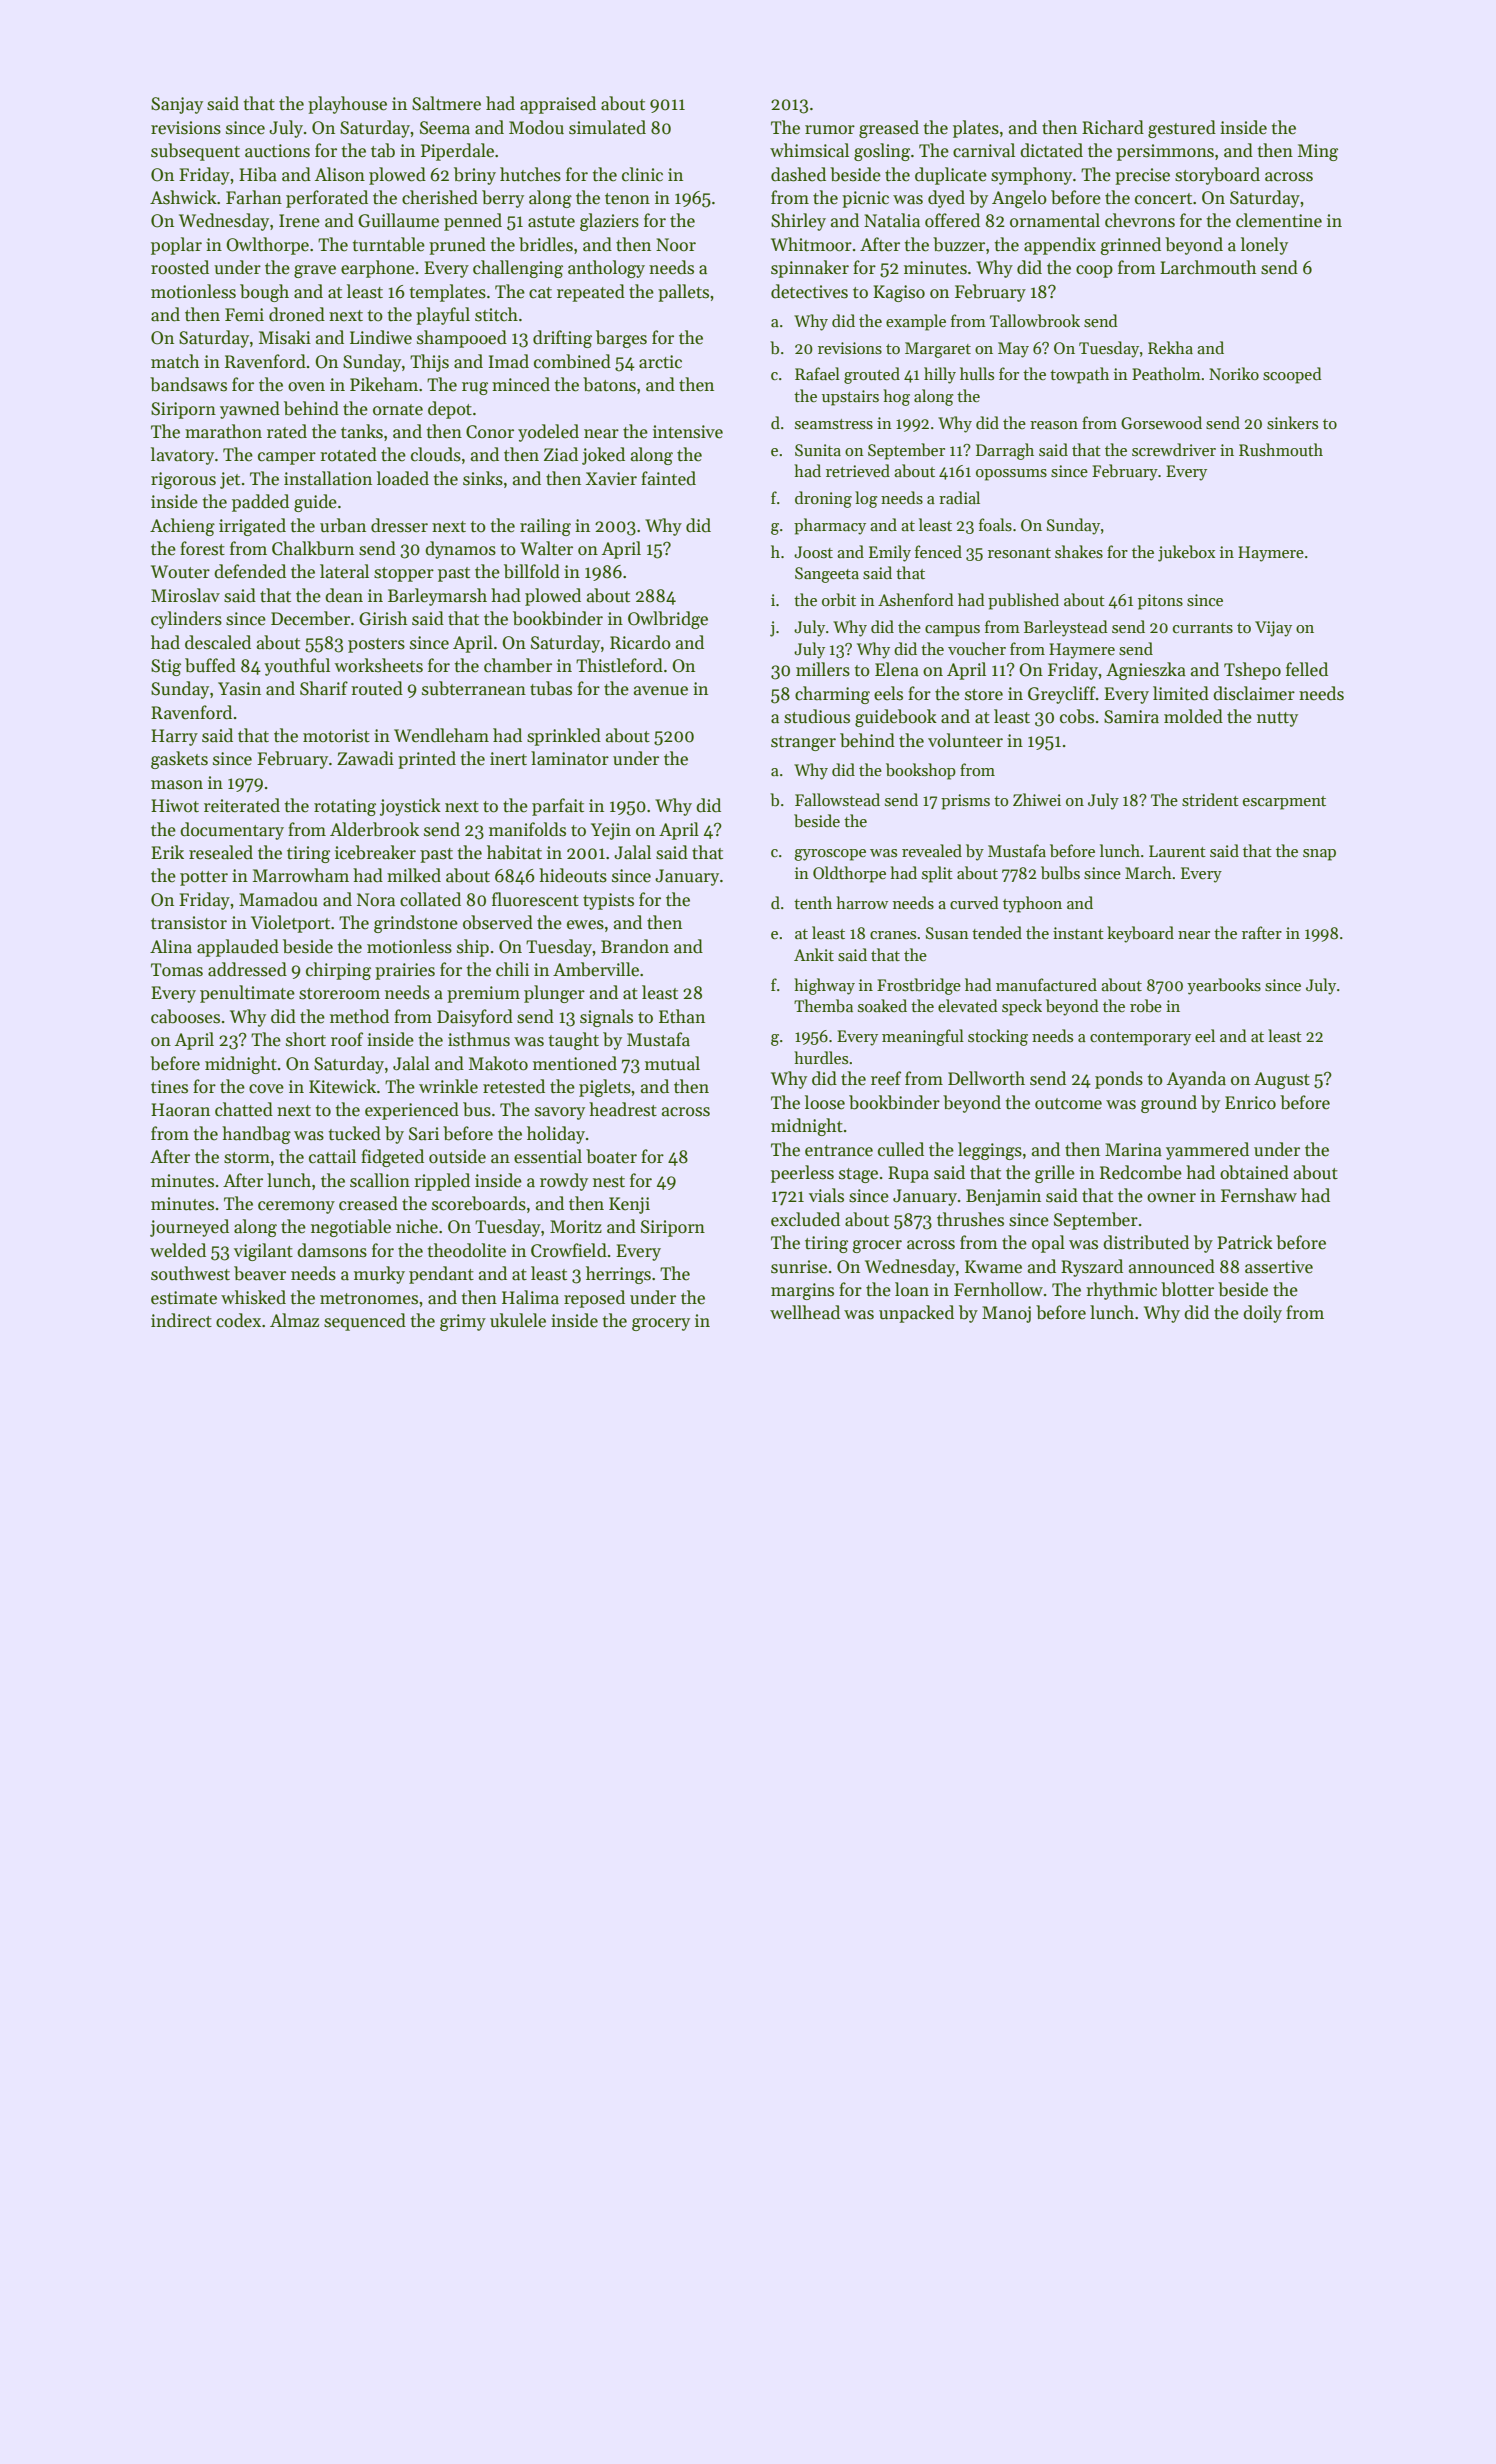 The image size is (1496, 2464). Describe the element at coordinates (181, 1320) in the screenshot. I see `indirect` at that location.
